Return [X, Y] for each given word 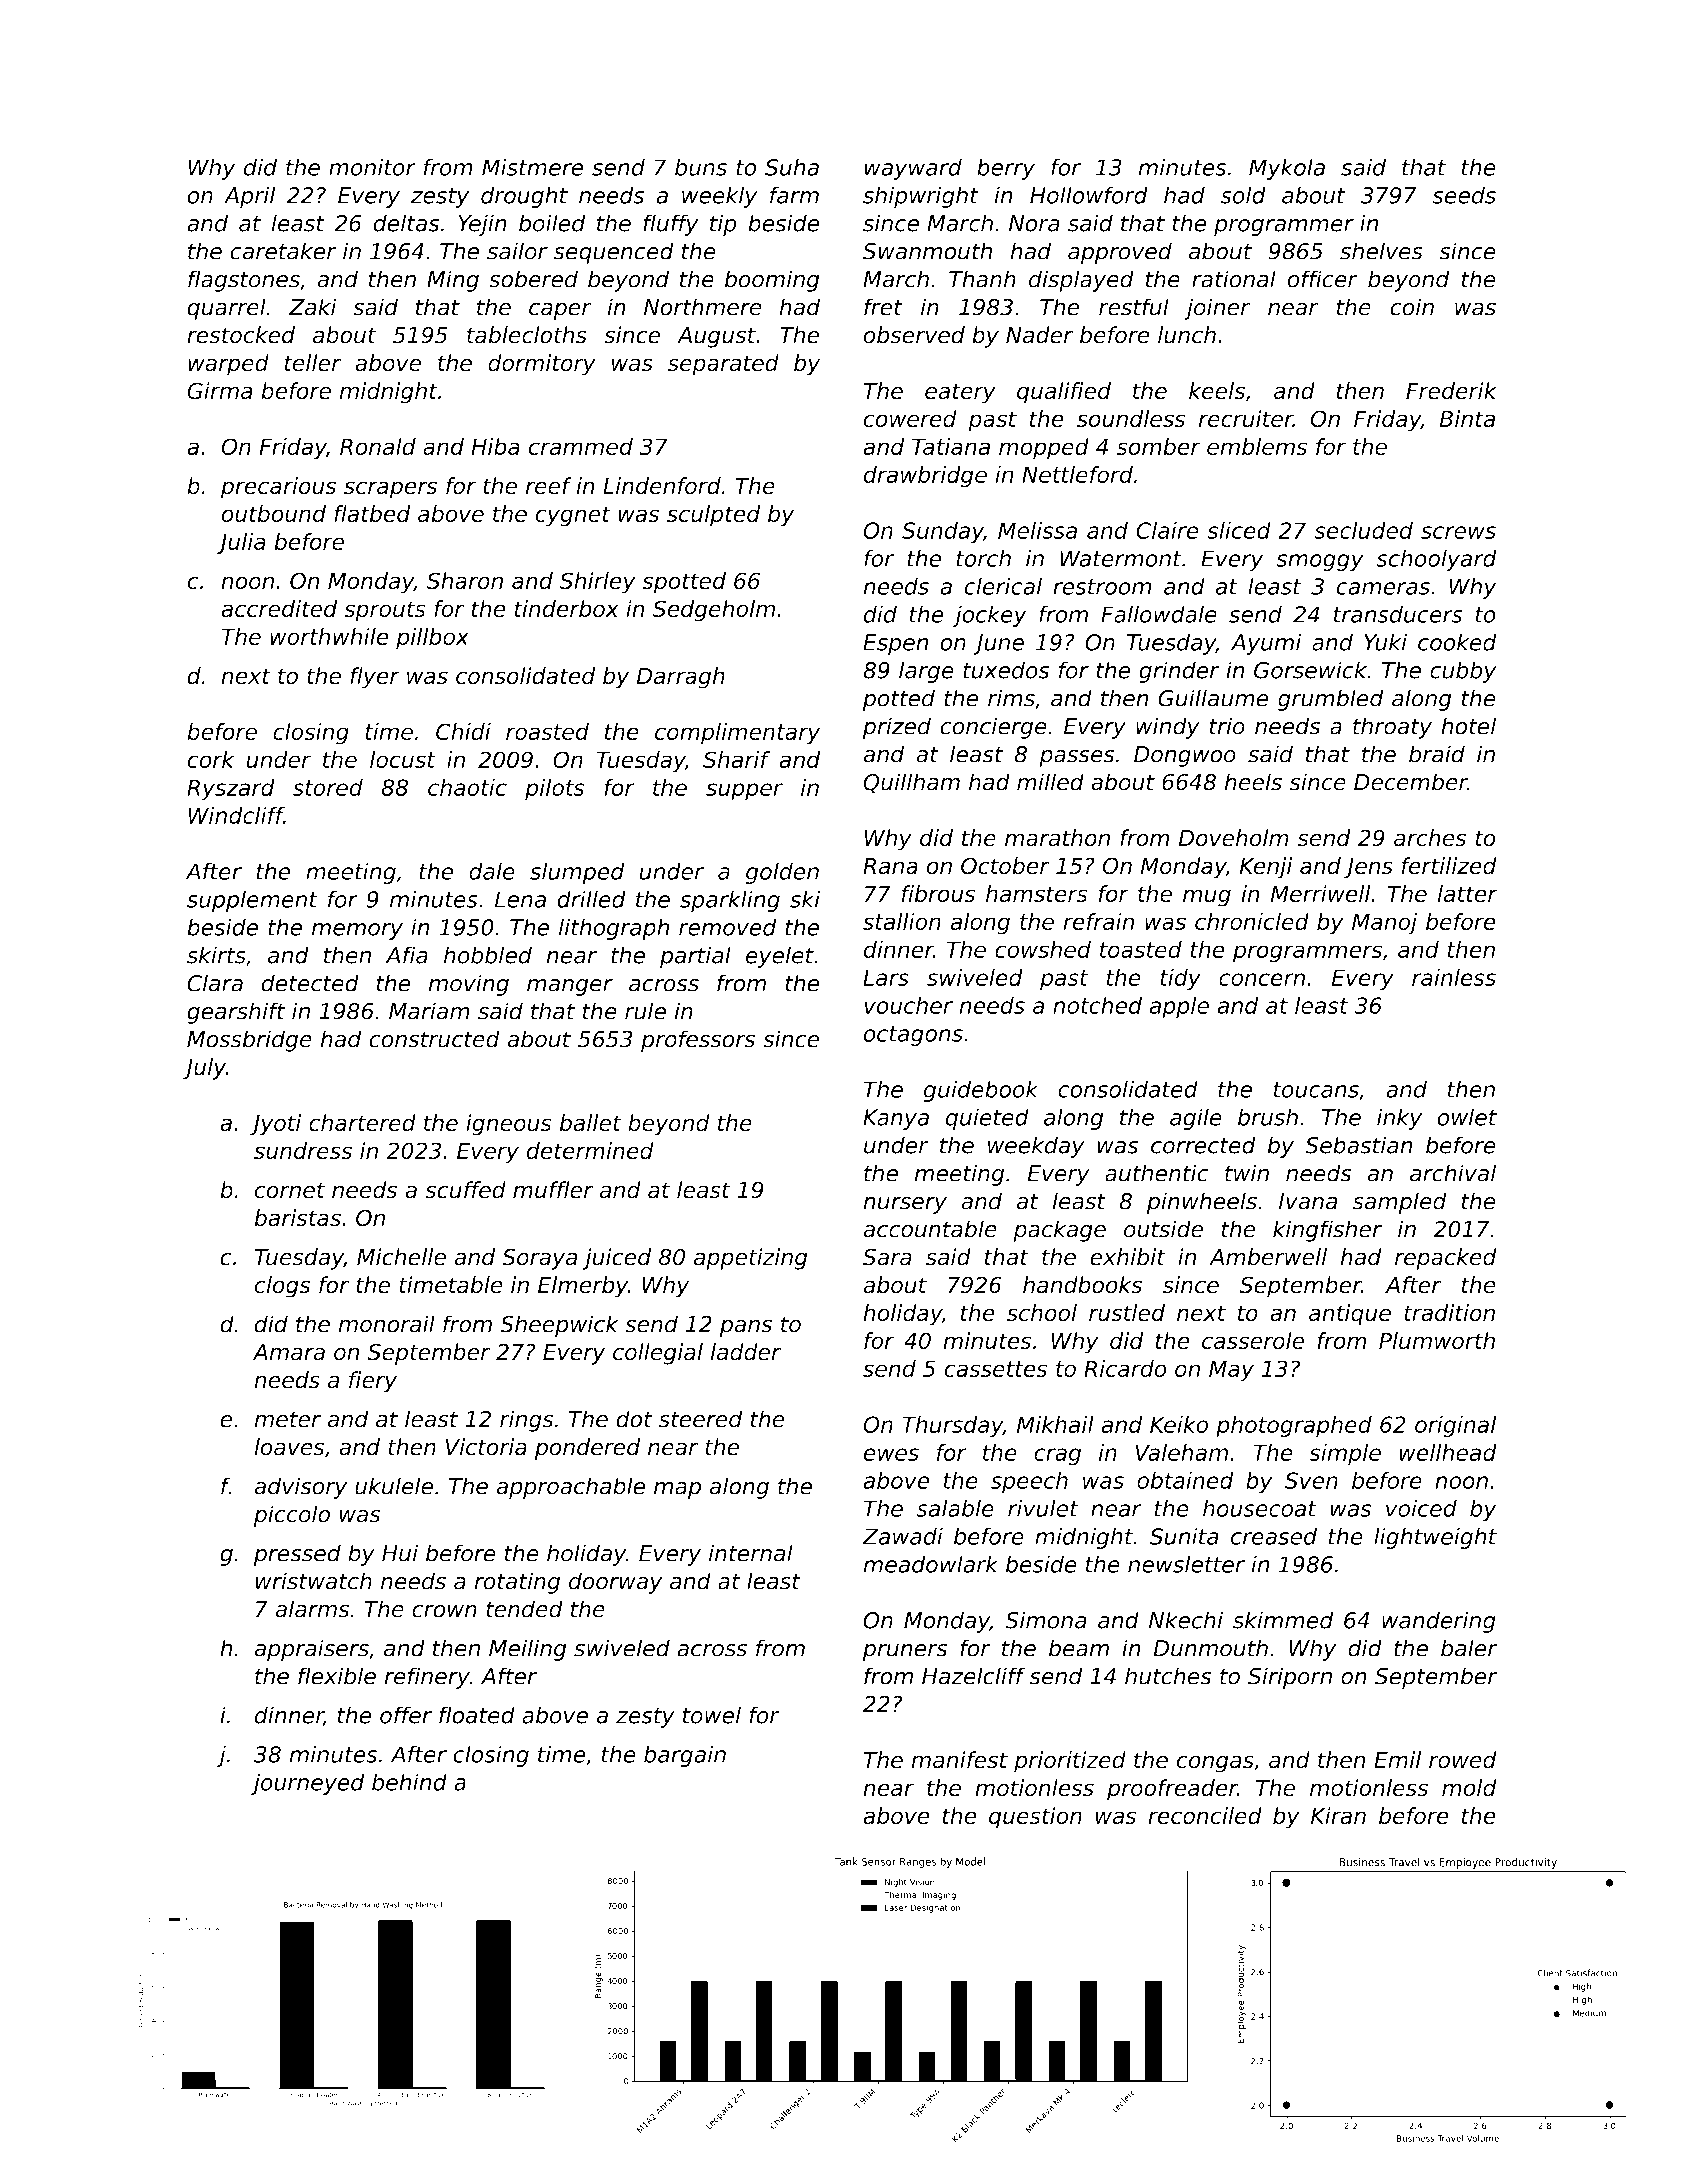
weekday [1036, 1147]
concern [1262, 979]
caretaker [283, 251]
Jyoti [275, 1125]
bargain [685, 1756]
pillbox [432, 639]
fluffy [671, 225]
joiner [1217, 309]
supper [744, 792]
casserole [1253, 1341]
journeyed [307, 1784]
